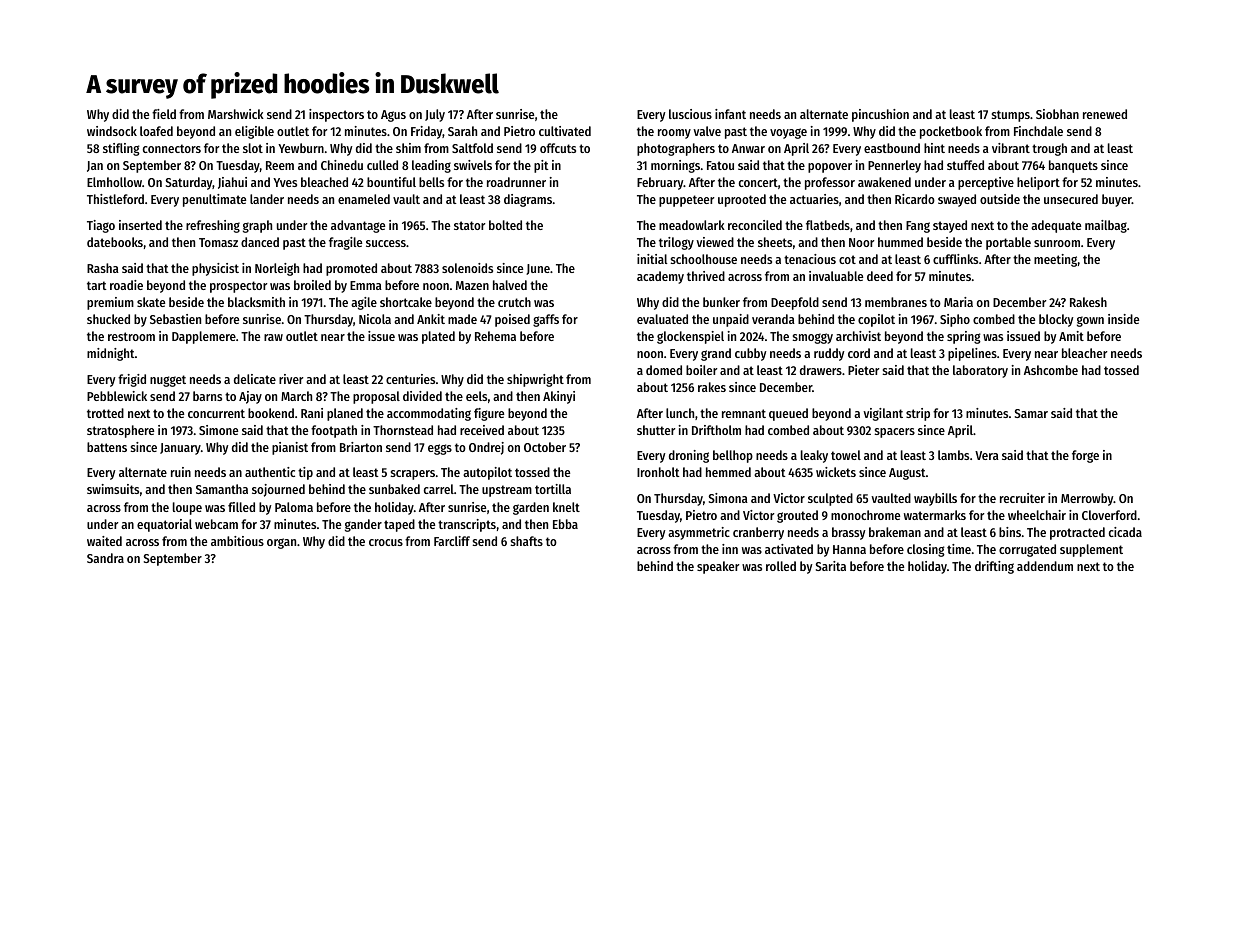  What do you see at coordinates (1055, 260) in the page?
I see `meeting` at bounding box center [1055, 260].
